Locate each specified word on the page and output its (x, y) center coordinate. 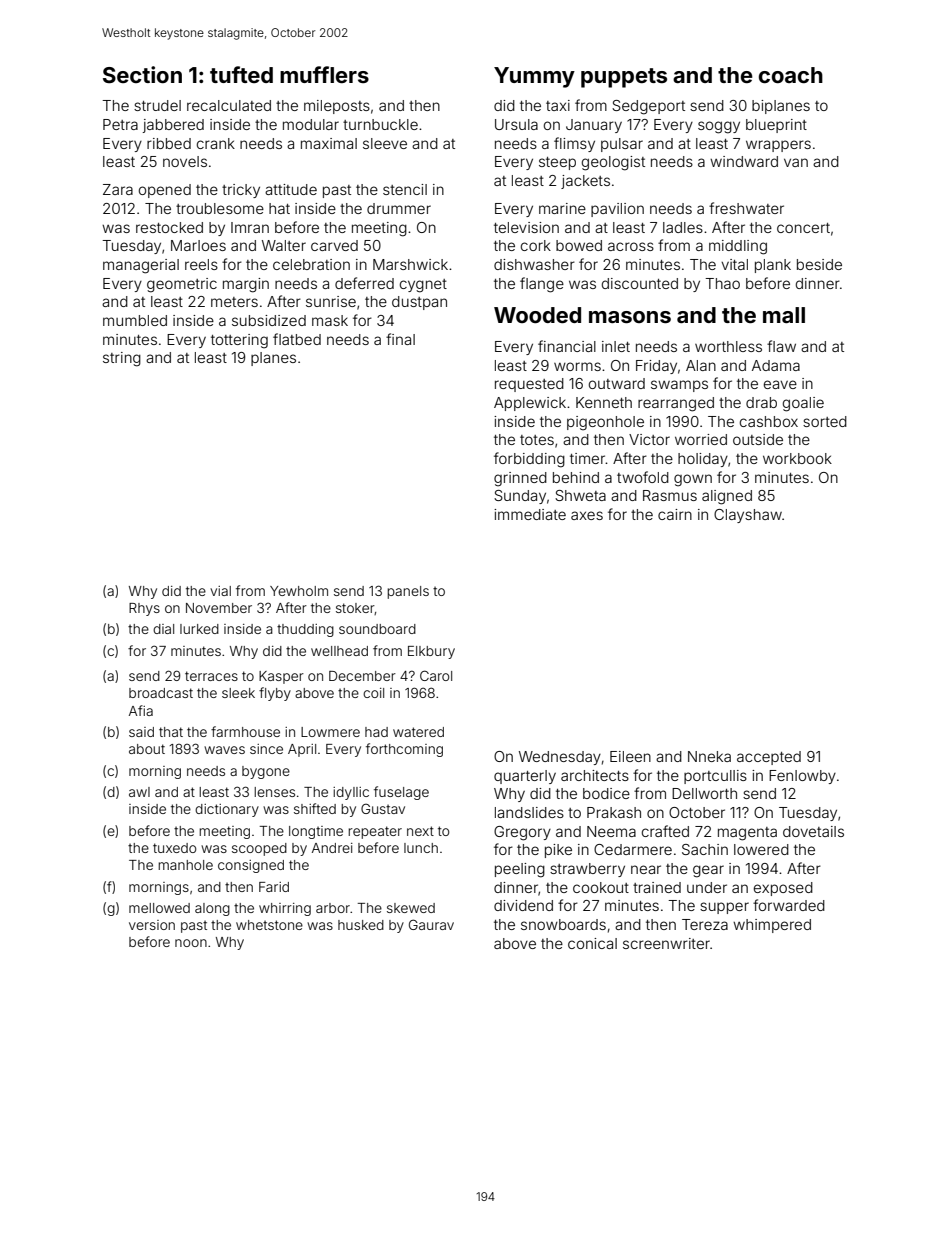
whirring (285, 909)
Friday (656, 367)
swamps (679, 386)
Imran (250, 227)
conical (592, 943)
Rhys (144, 609)
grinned (520, 479)
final (400, 339)
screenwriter (666, 943)
